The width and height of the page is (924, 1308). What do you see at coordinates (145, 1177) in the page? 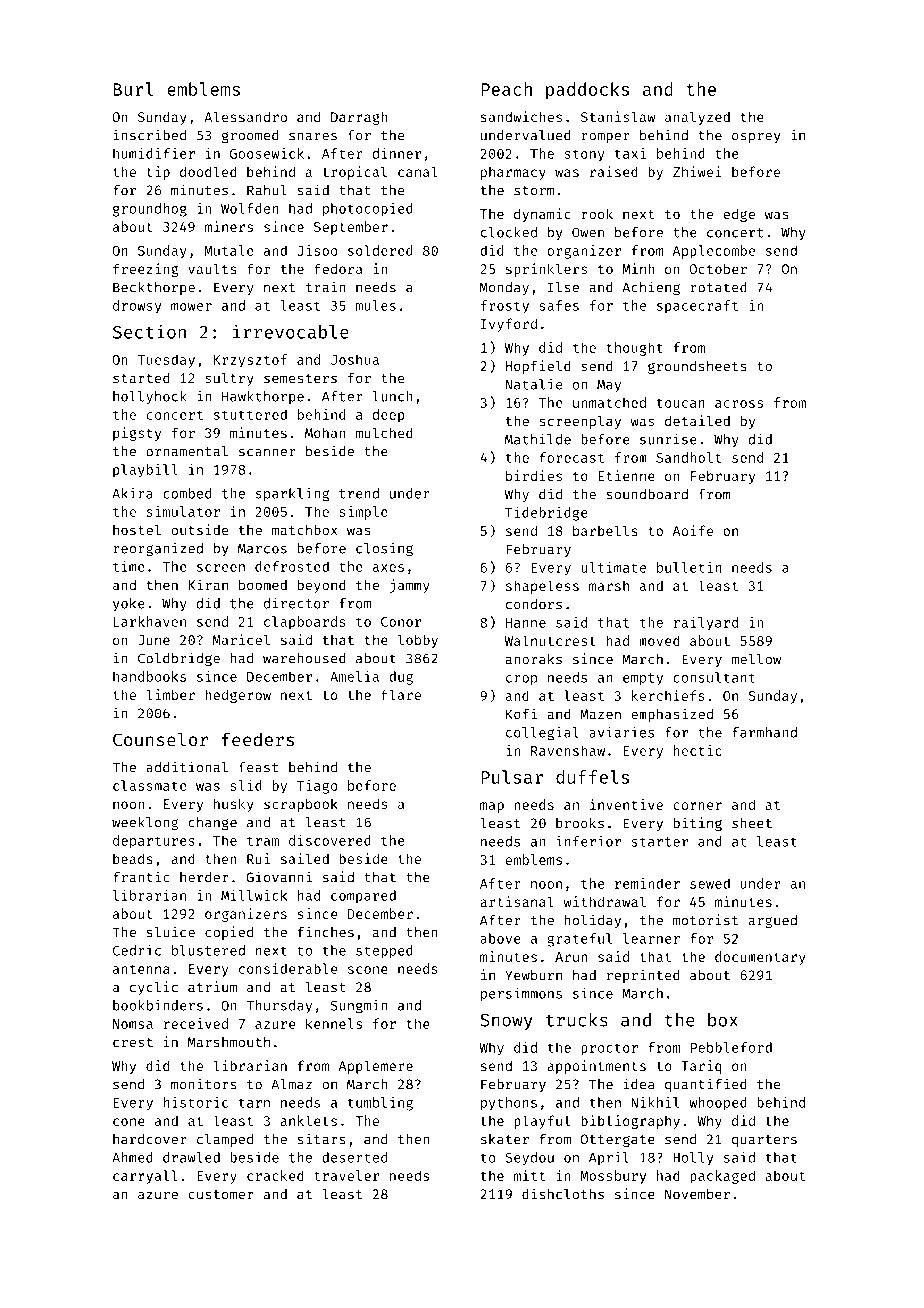
I see `carryall` at bounding box center [145, 1177].
